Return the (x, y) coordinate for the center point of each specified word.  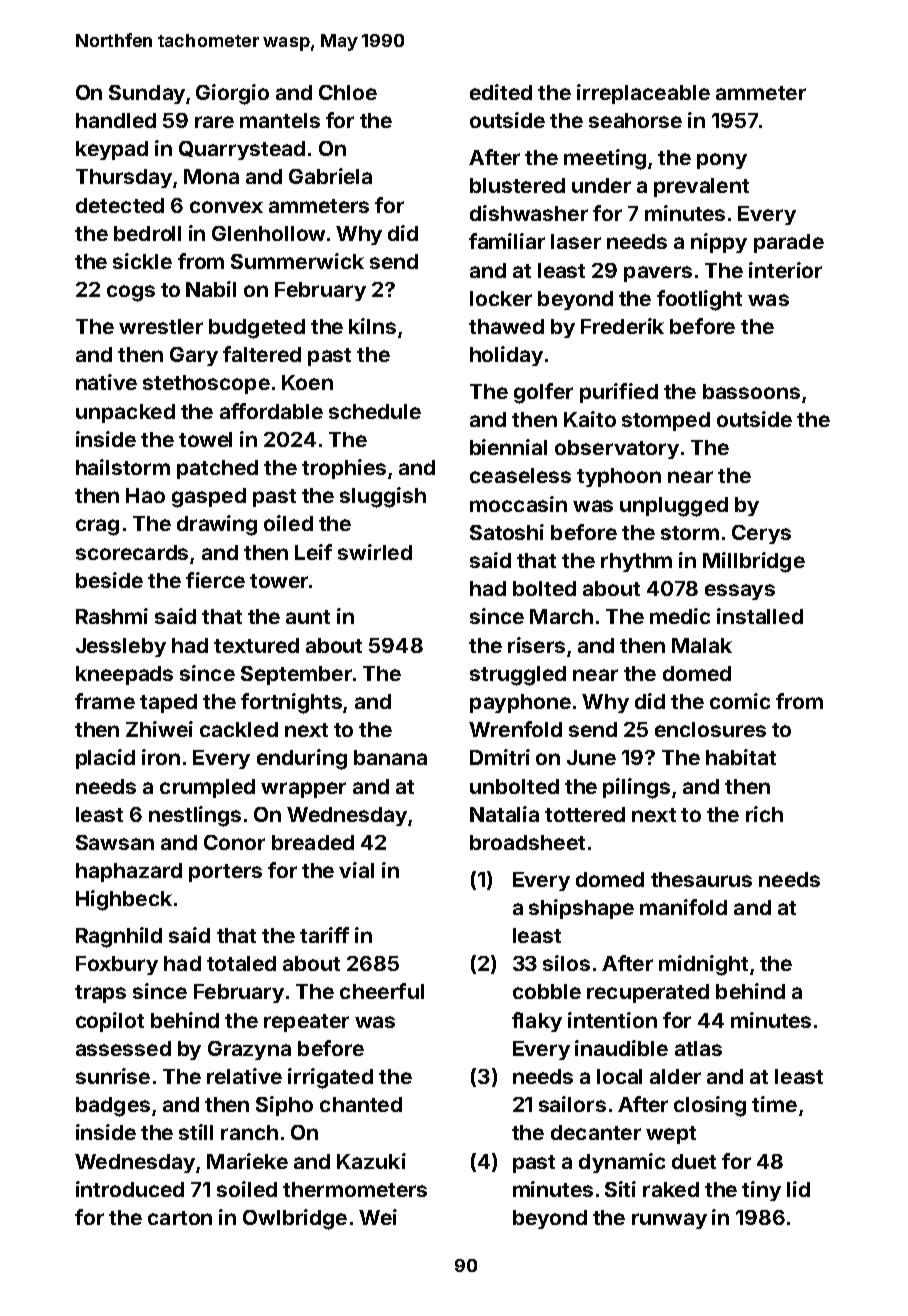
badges (113, 1107)
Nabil (211, 289)
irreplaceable (643, 94)
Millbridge (754, 562)
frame (105, 701)
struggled (518, 676)
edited (501, 92)
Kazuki (371, 1161)
